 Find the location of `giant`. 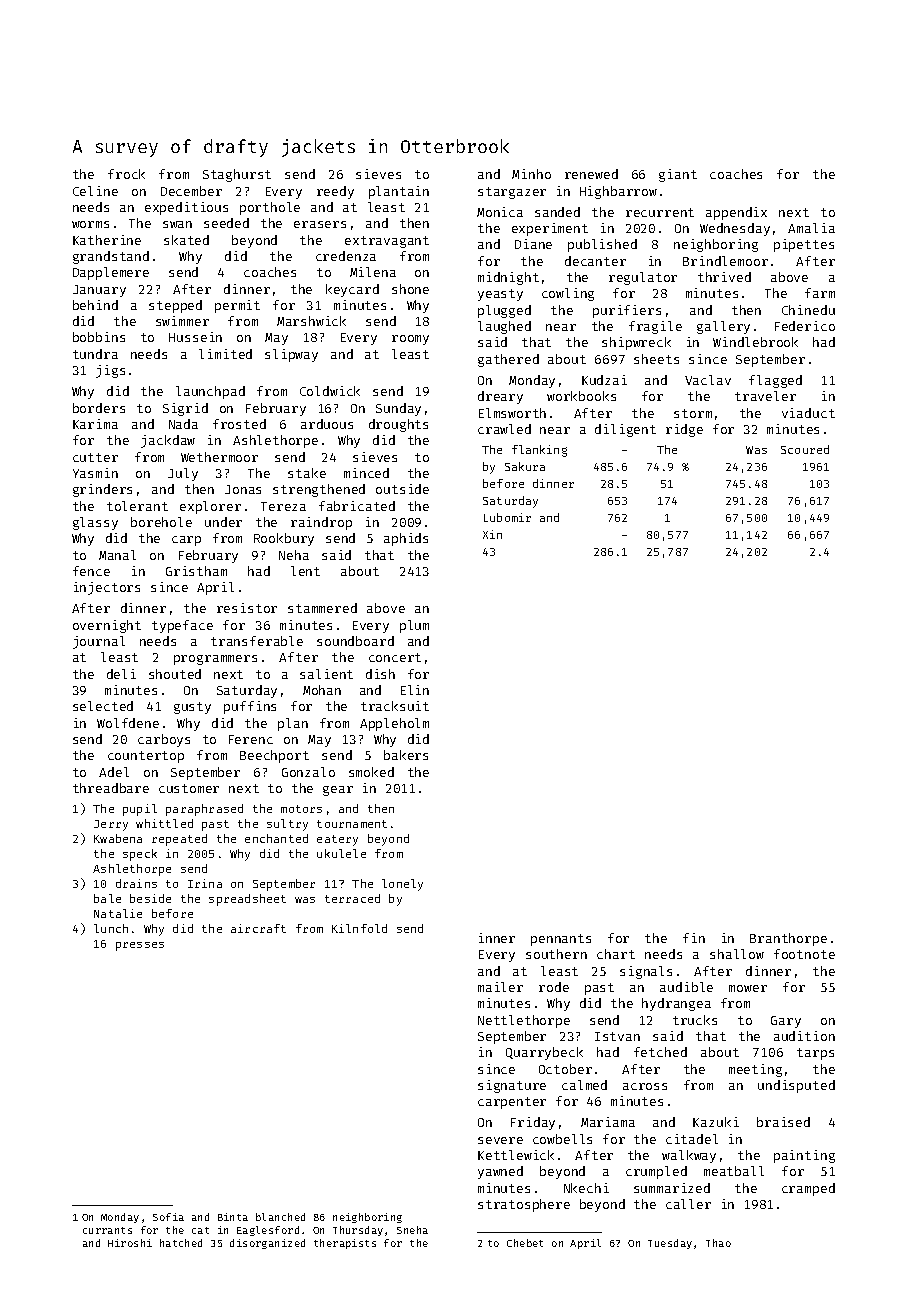

giant is located at coordinates (678, 175).
